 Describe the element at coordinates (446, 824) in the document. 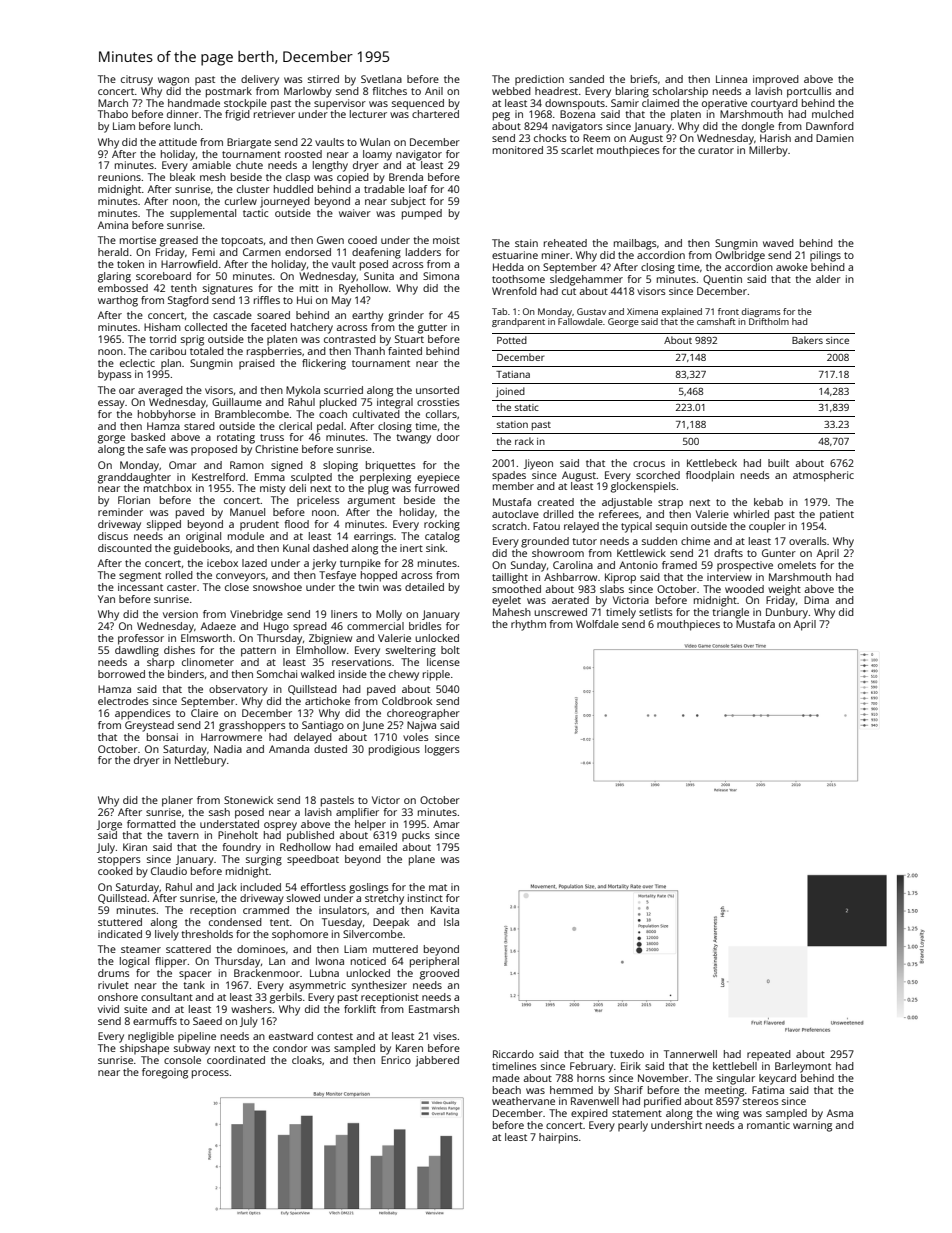

I see `Amar` at that location.
